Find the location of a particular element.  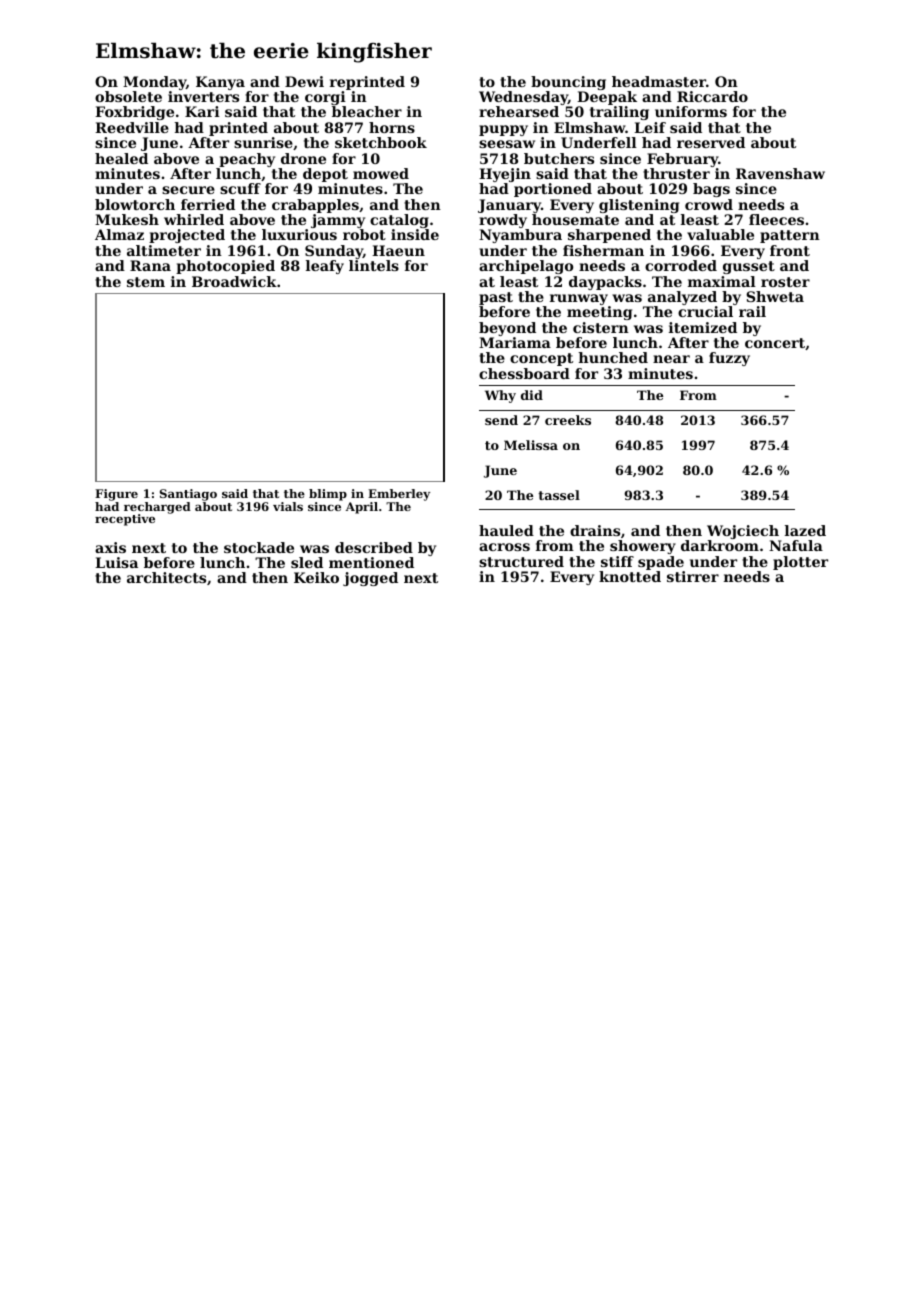

Monday is located at coordinates (154, 83).
